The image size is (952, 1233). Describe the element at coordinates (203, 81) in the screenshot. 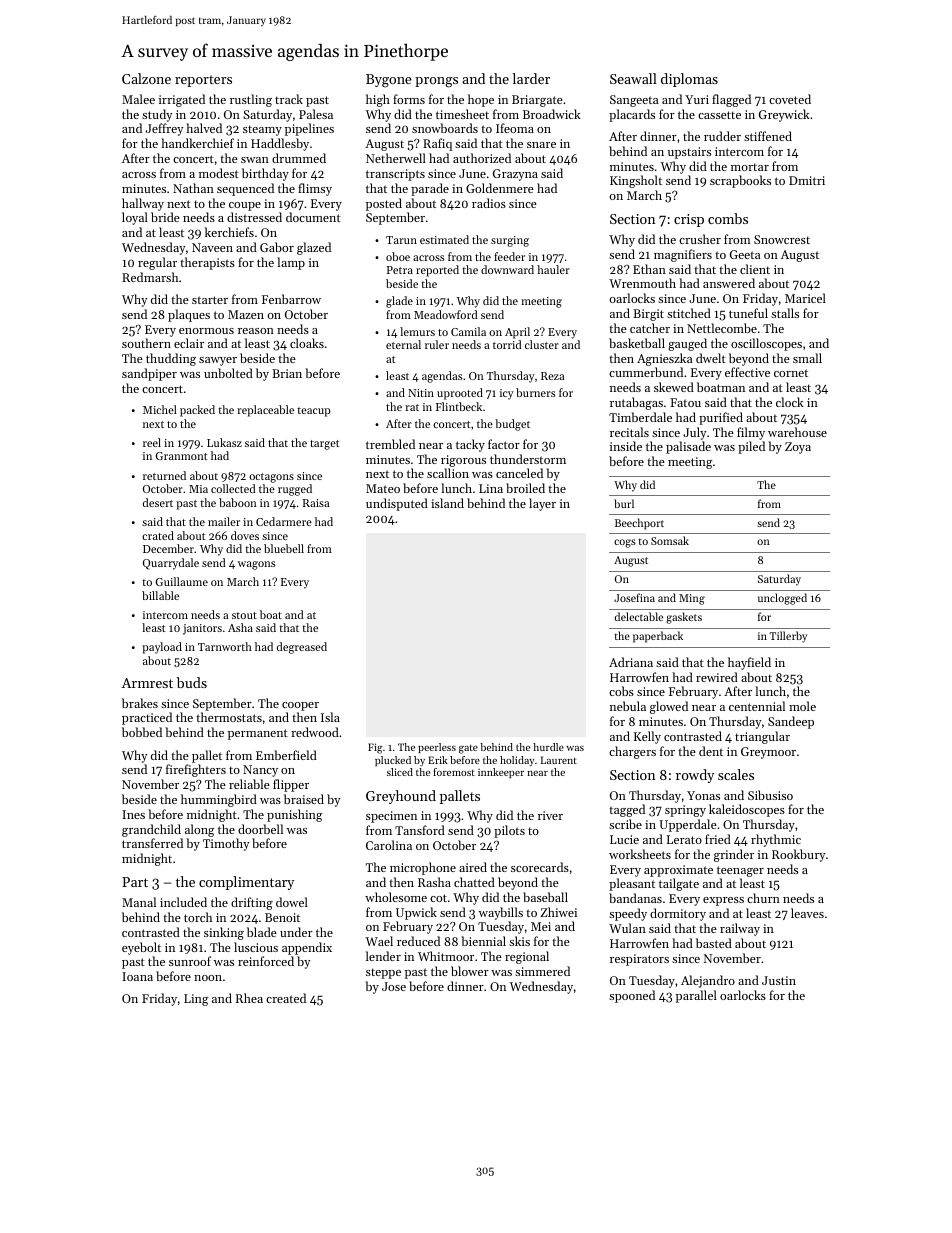

I see `reporters` at that location.
